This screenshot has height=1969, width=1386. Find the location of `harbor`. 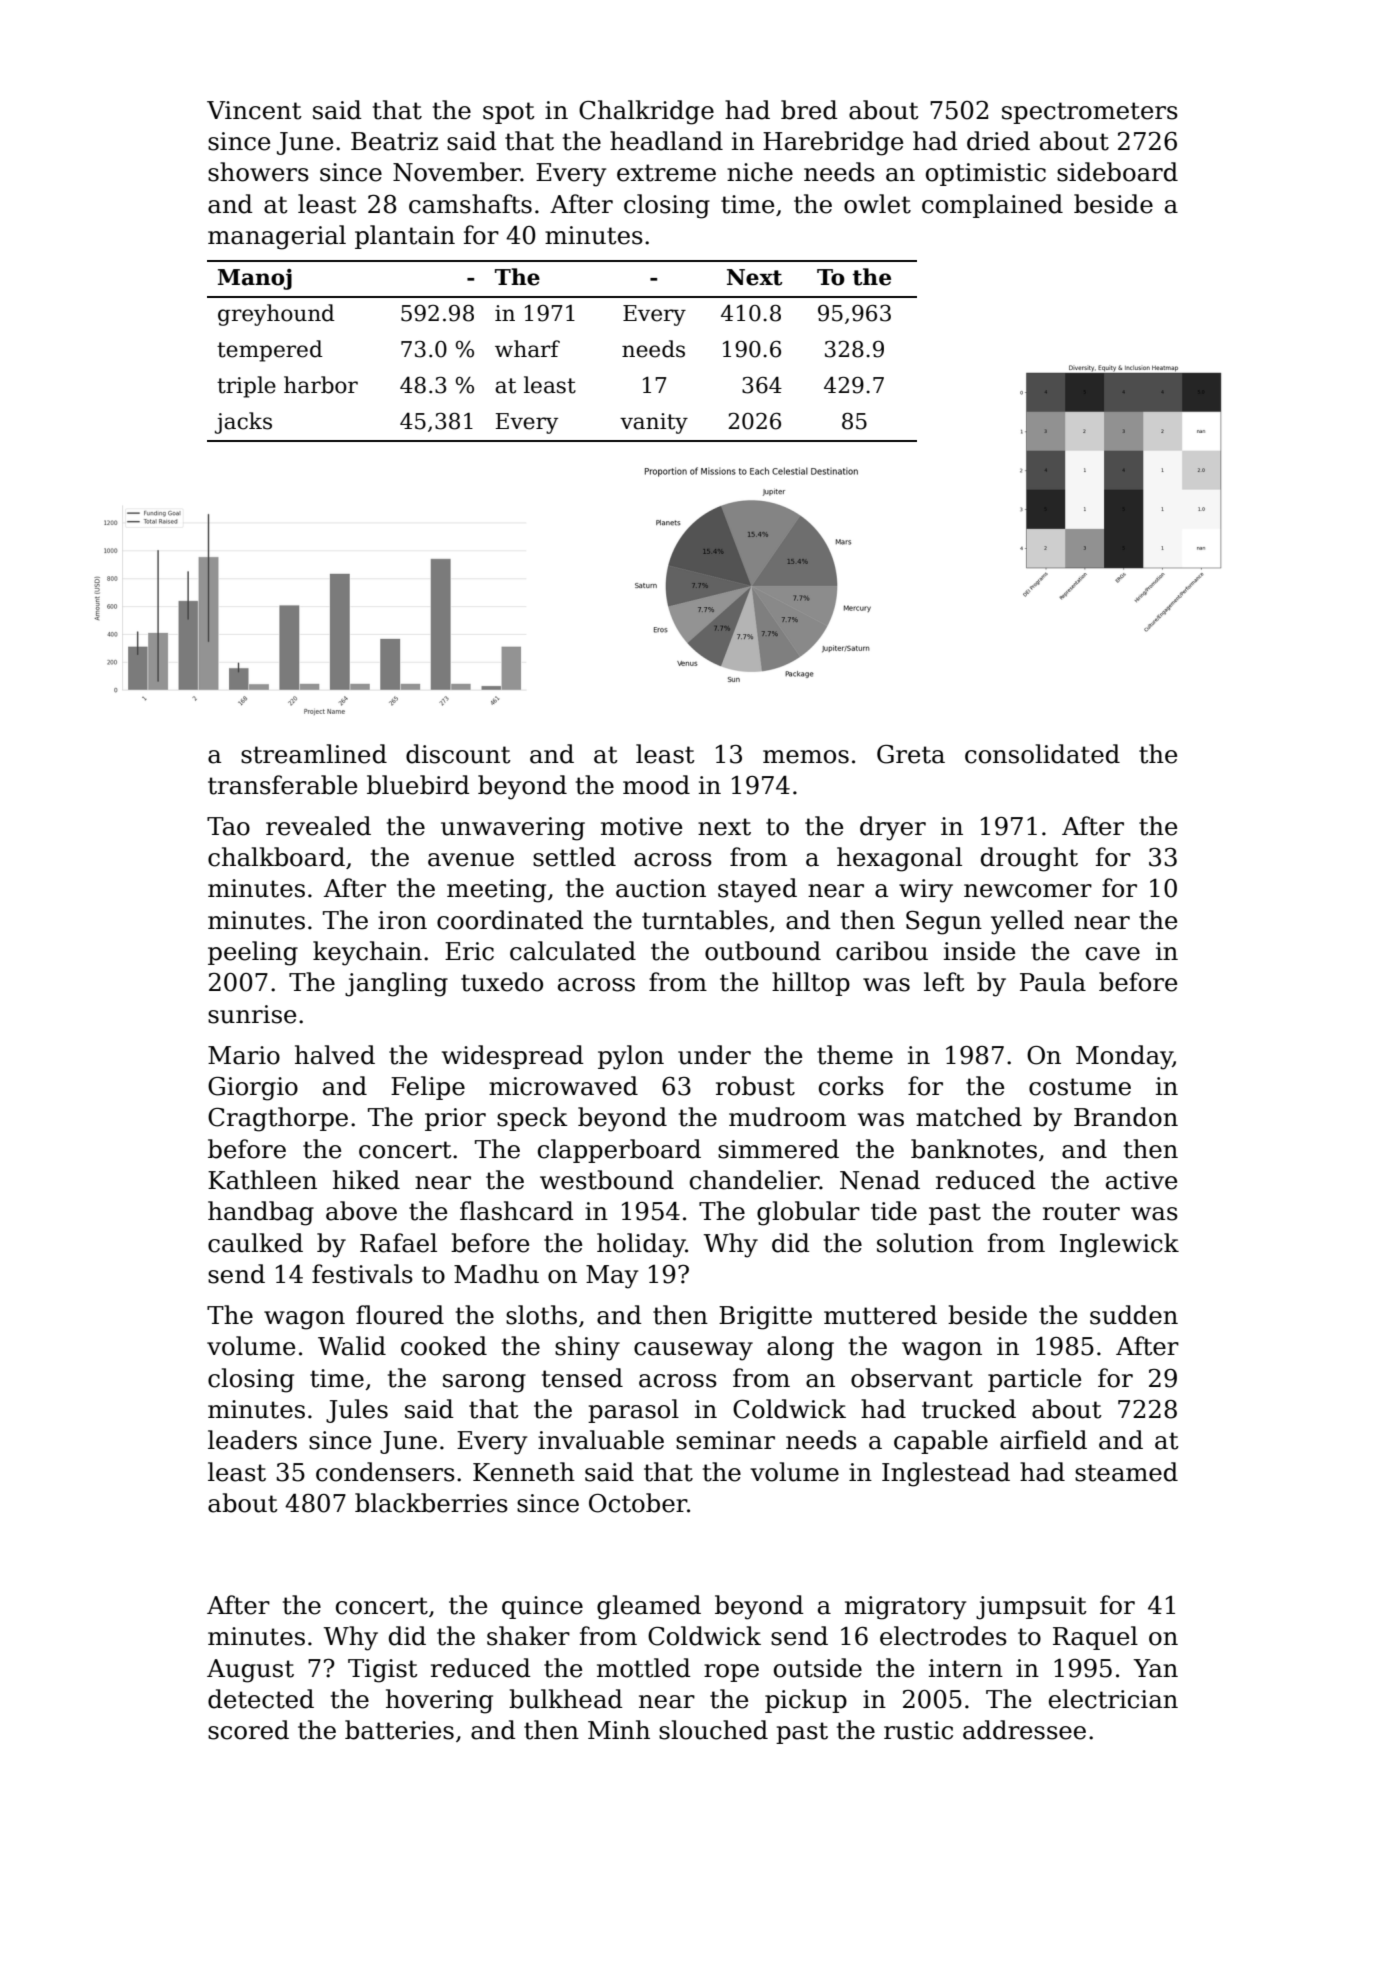

harbor is located at coordinates (321, 385).
